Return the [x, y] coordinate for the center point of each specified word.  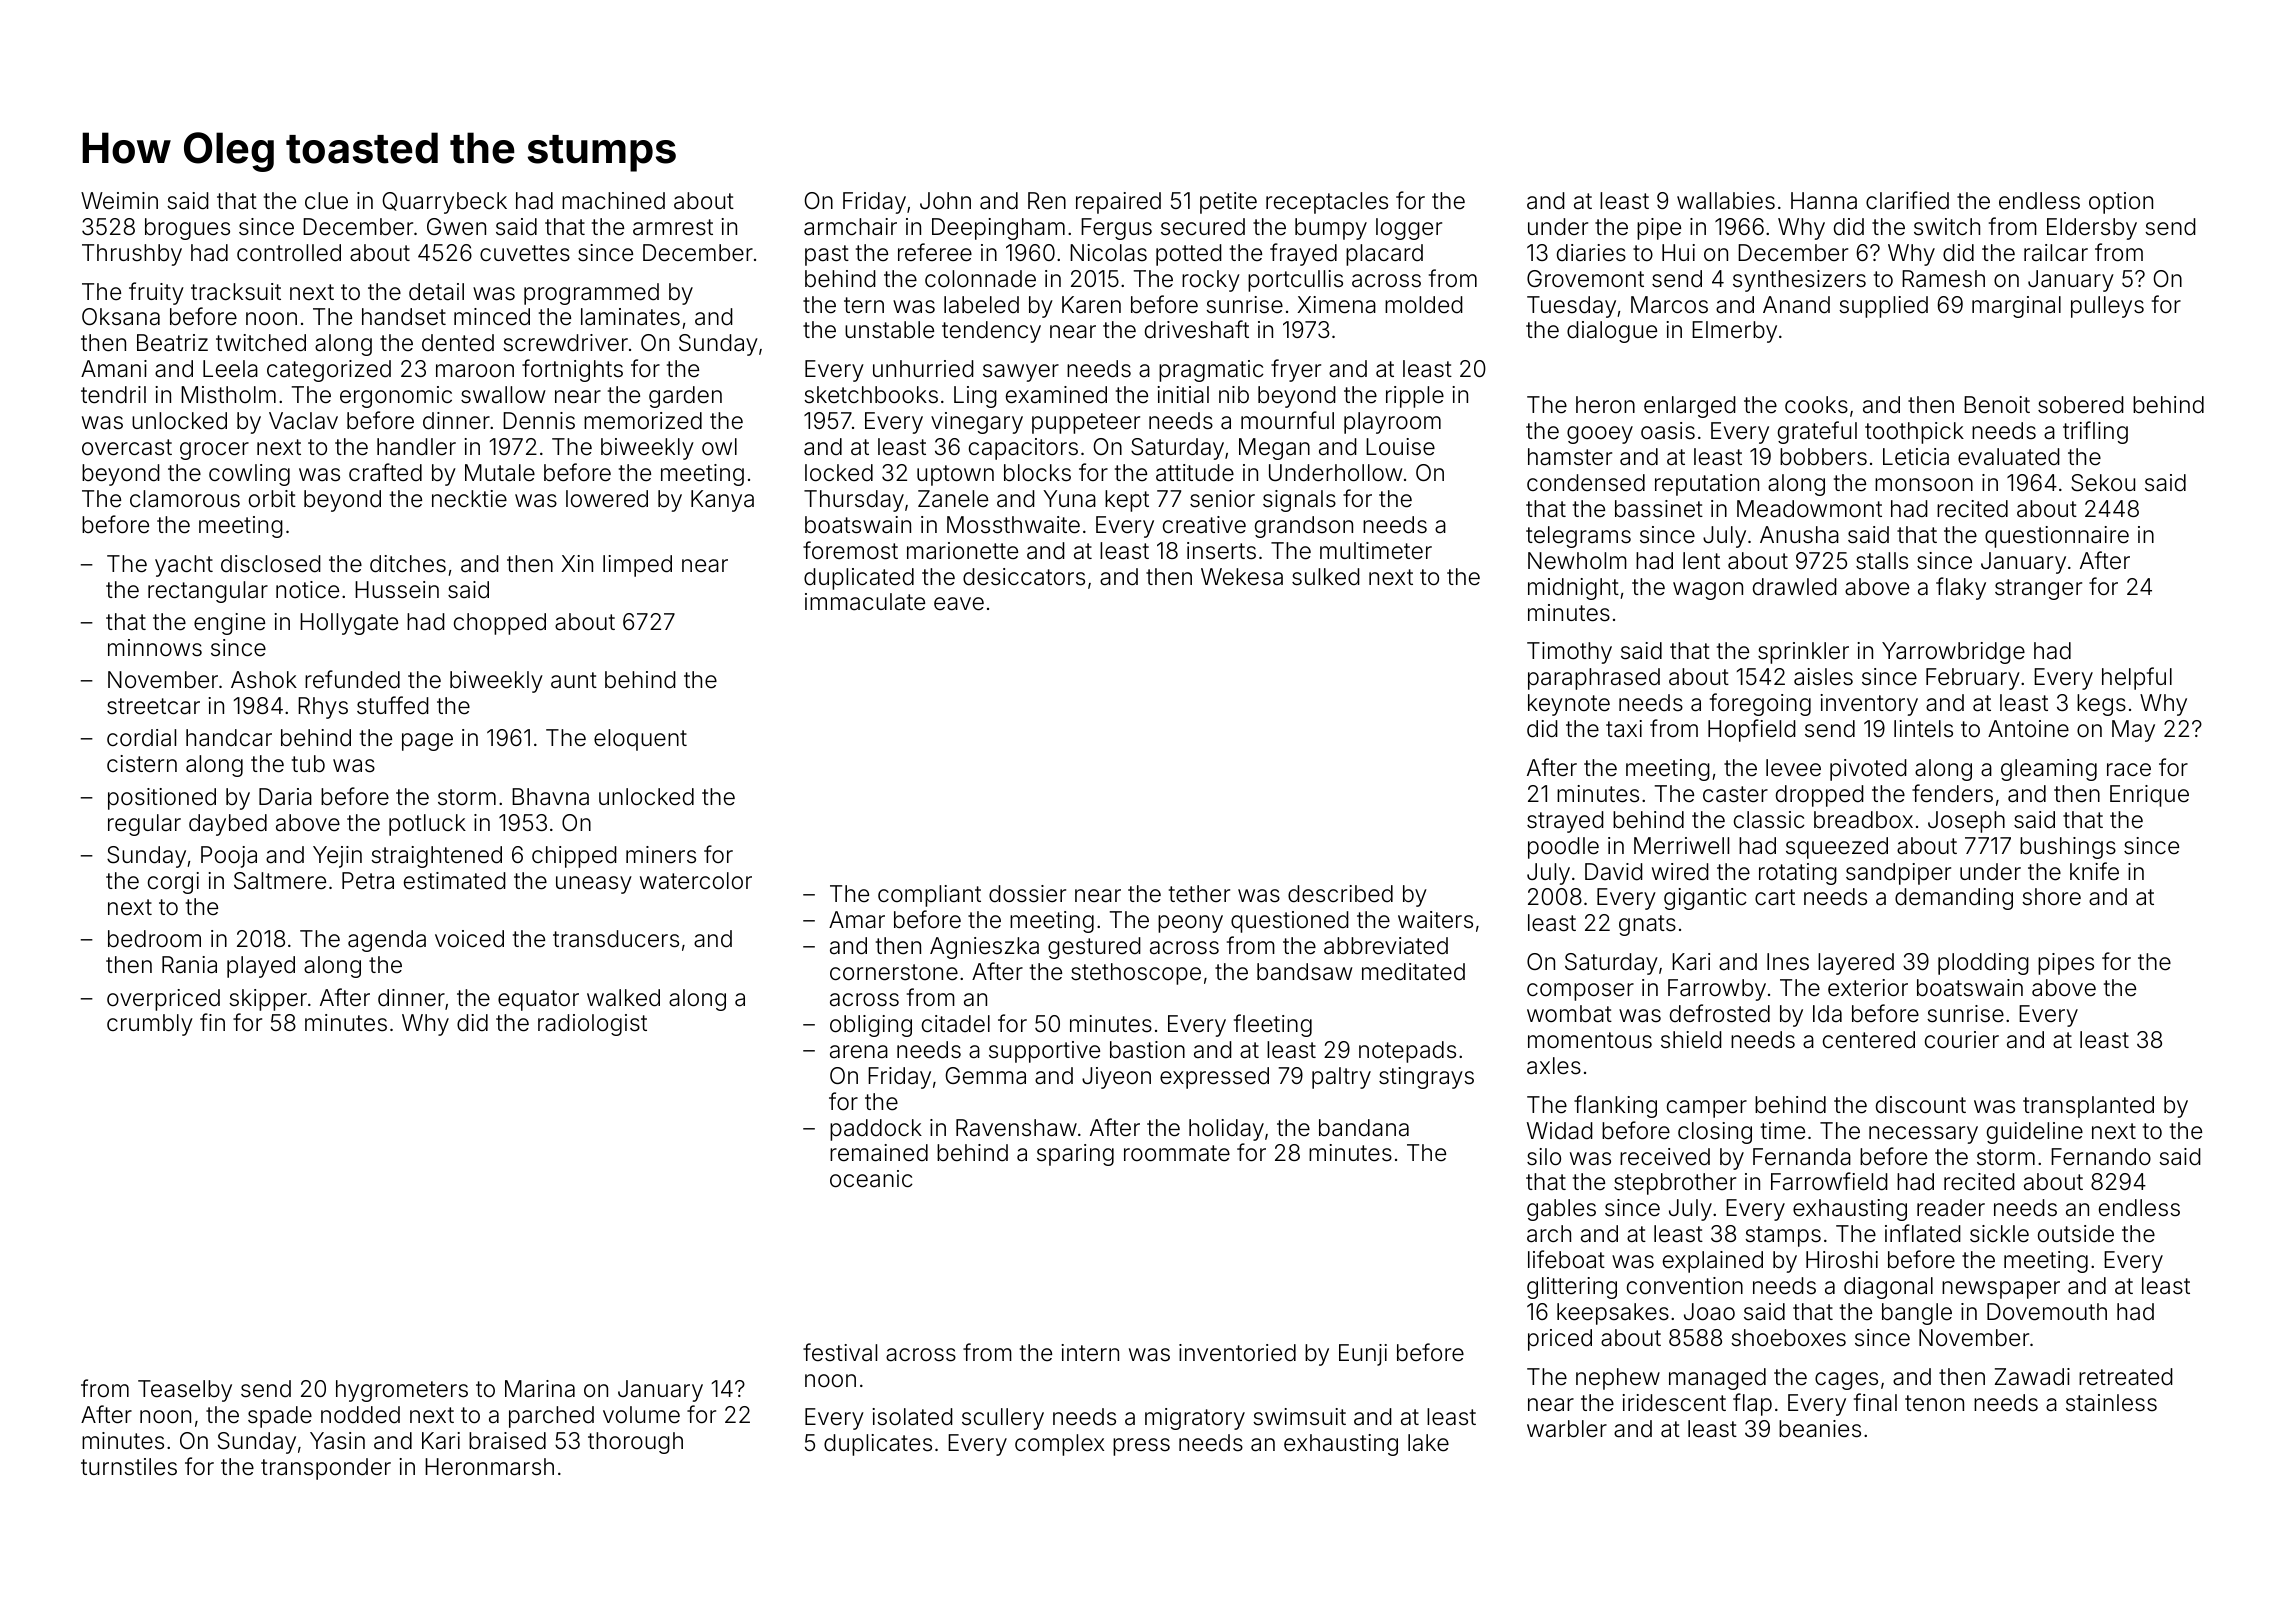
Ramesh [1943, 279]
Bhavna [550, 797]
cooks [1816, 405]
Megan [1274, 449]
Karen [1091, 305]
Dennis [539, 421]
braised [507, 1441]
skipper [268, 1000]
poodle [1563, 848]
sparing [1075, 1155]
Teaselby [185, 1391]
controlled [289, 253]
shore [2051, 897]
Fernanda [1802, 1157]
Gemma [985, 1076]
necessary [1923, 1135]
